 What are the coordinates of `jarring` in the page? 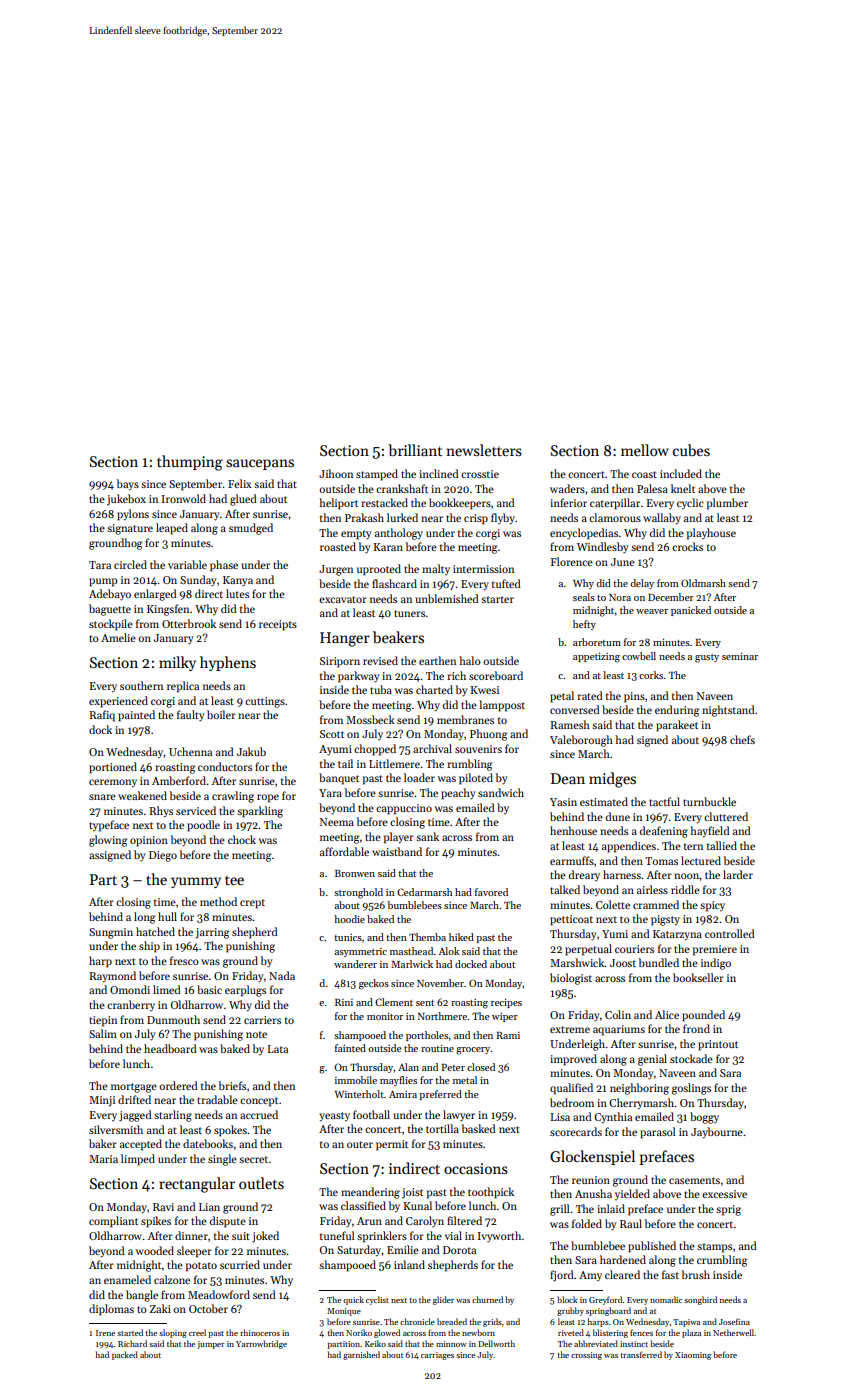 It's located at (212, 933).
